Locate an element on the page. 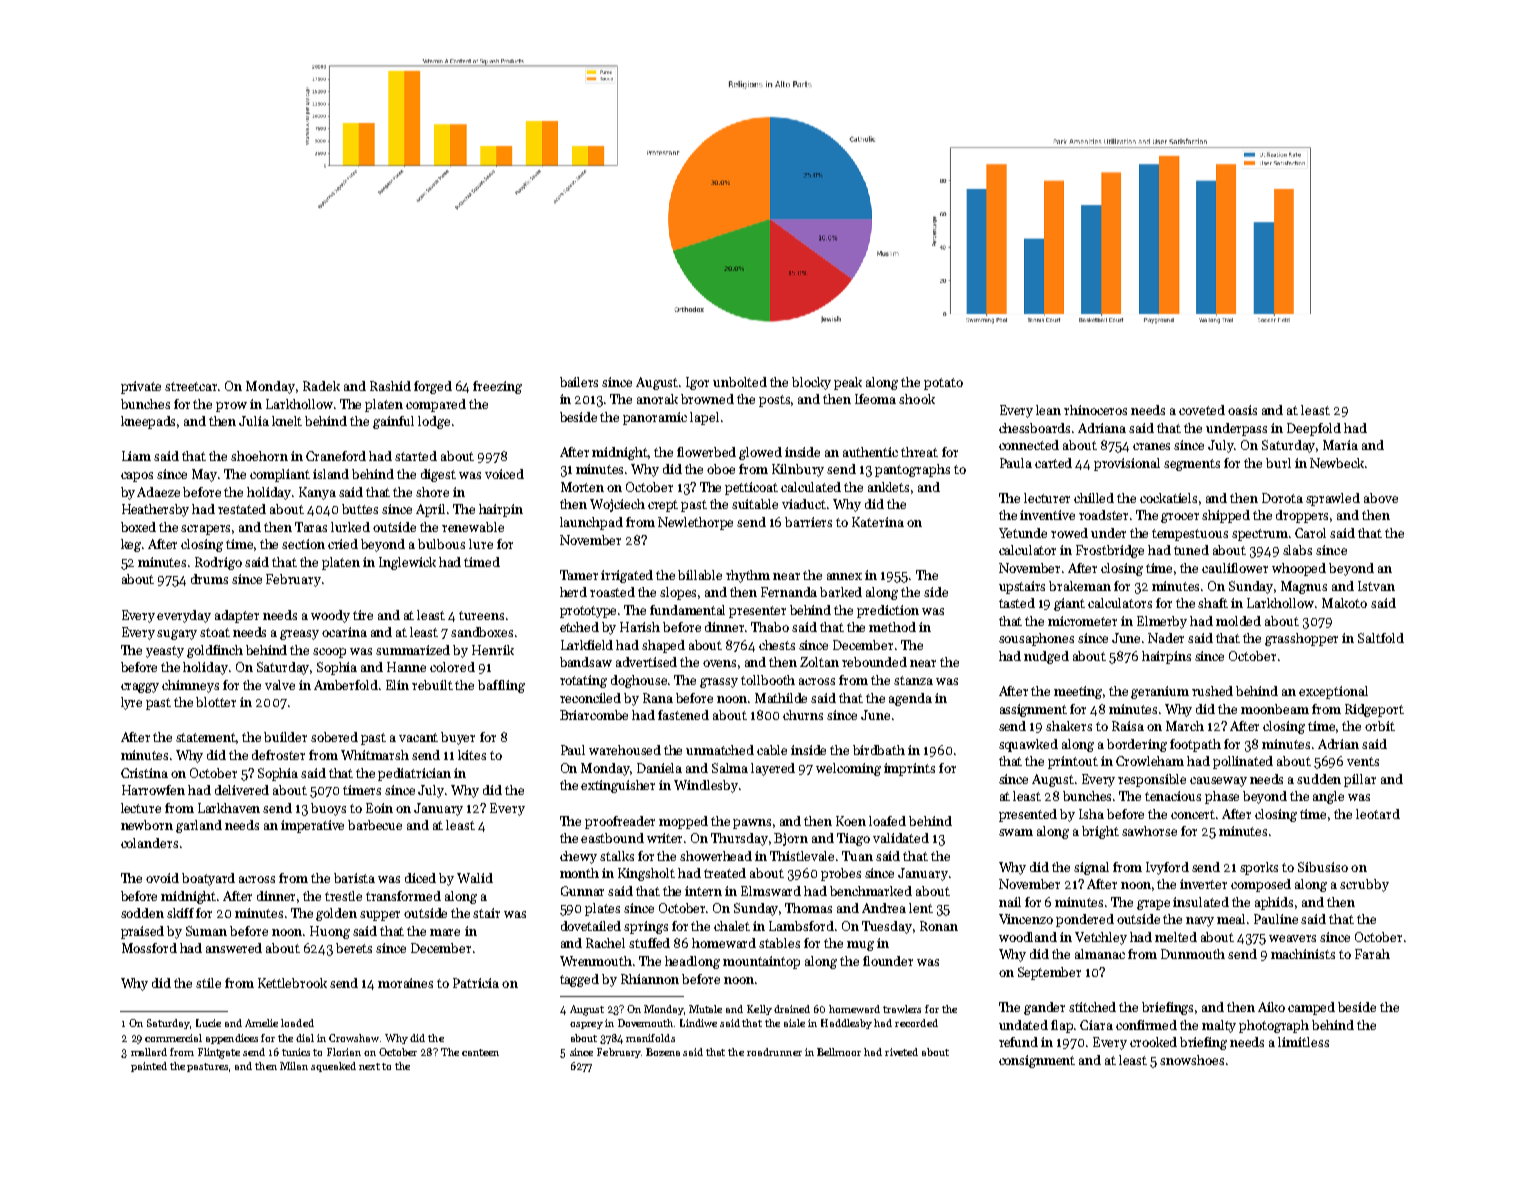 The height and width of the document is (1181, 1528). consignment is located at coordinates (1037, 1061).
